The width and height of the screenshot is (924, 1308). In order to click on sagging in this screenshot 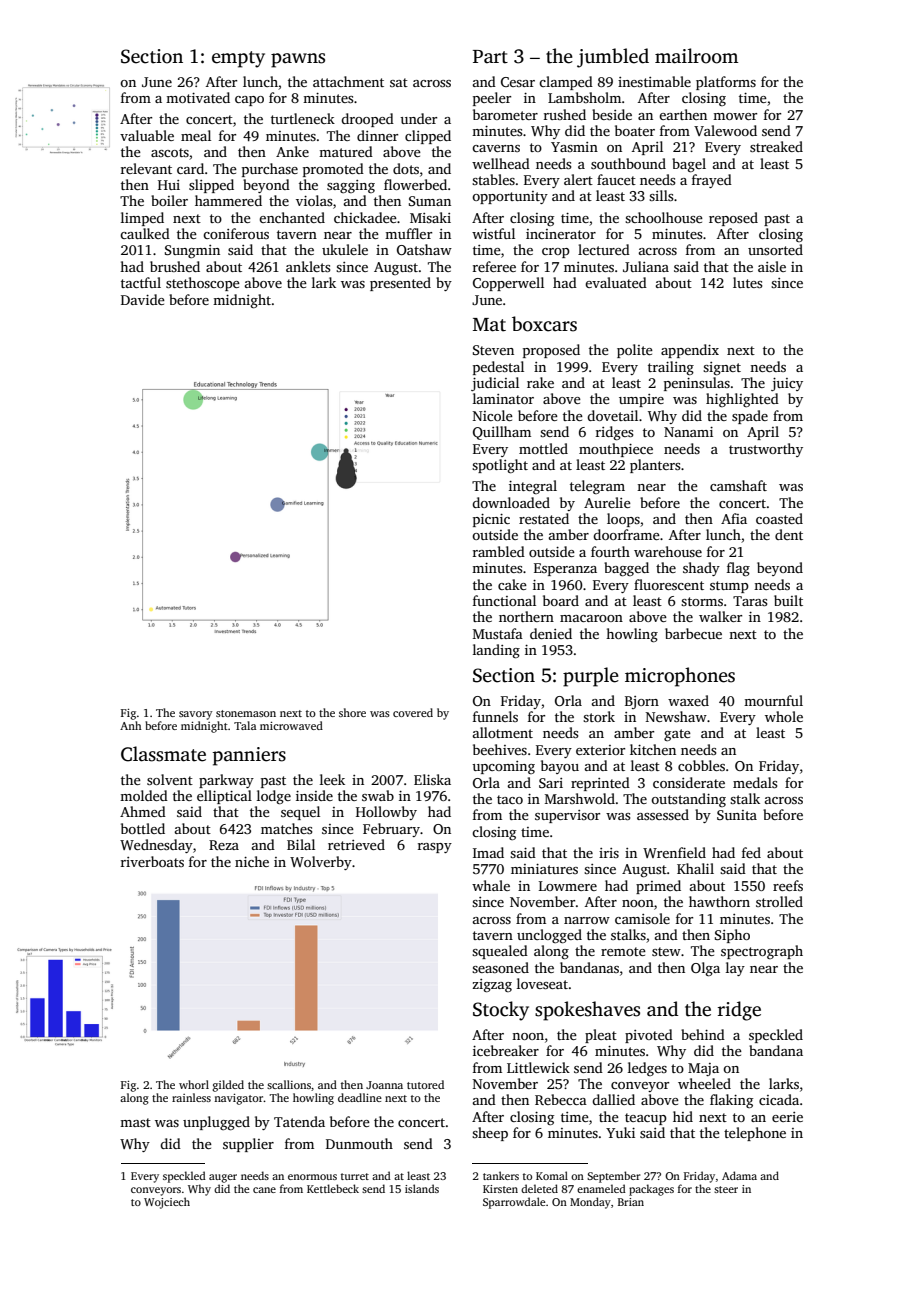, I will do `click(351, 186)`.
